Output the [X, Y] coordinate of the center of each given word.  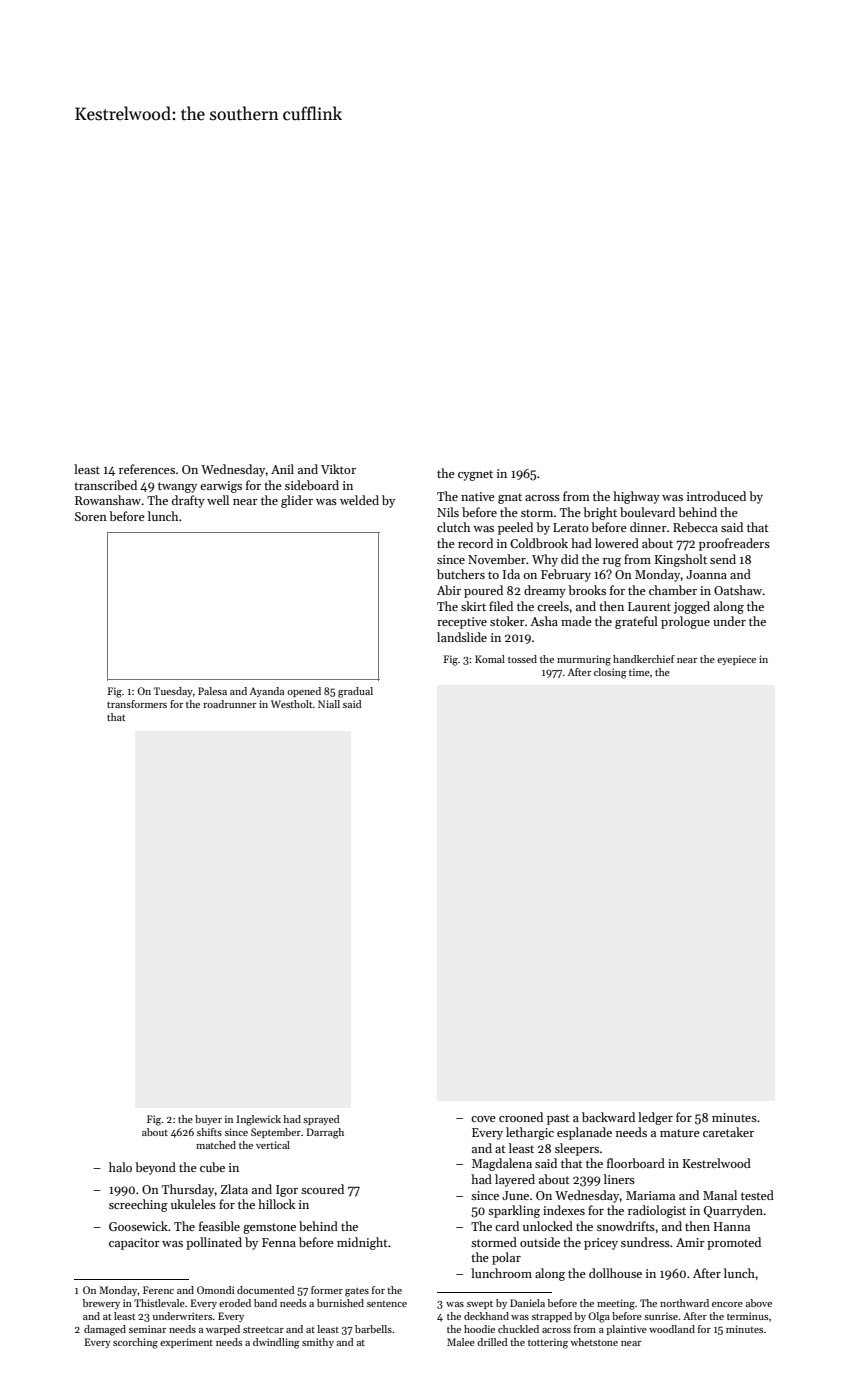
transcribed [105, 485]
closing [610, 673]
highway [636, 497]
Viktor [338, 469]
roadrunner [229, 704]
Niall [329, 704]
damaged [105, 1330]
